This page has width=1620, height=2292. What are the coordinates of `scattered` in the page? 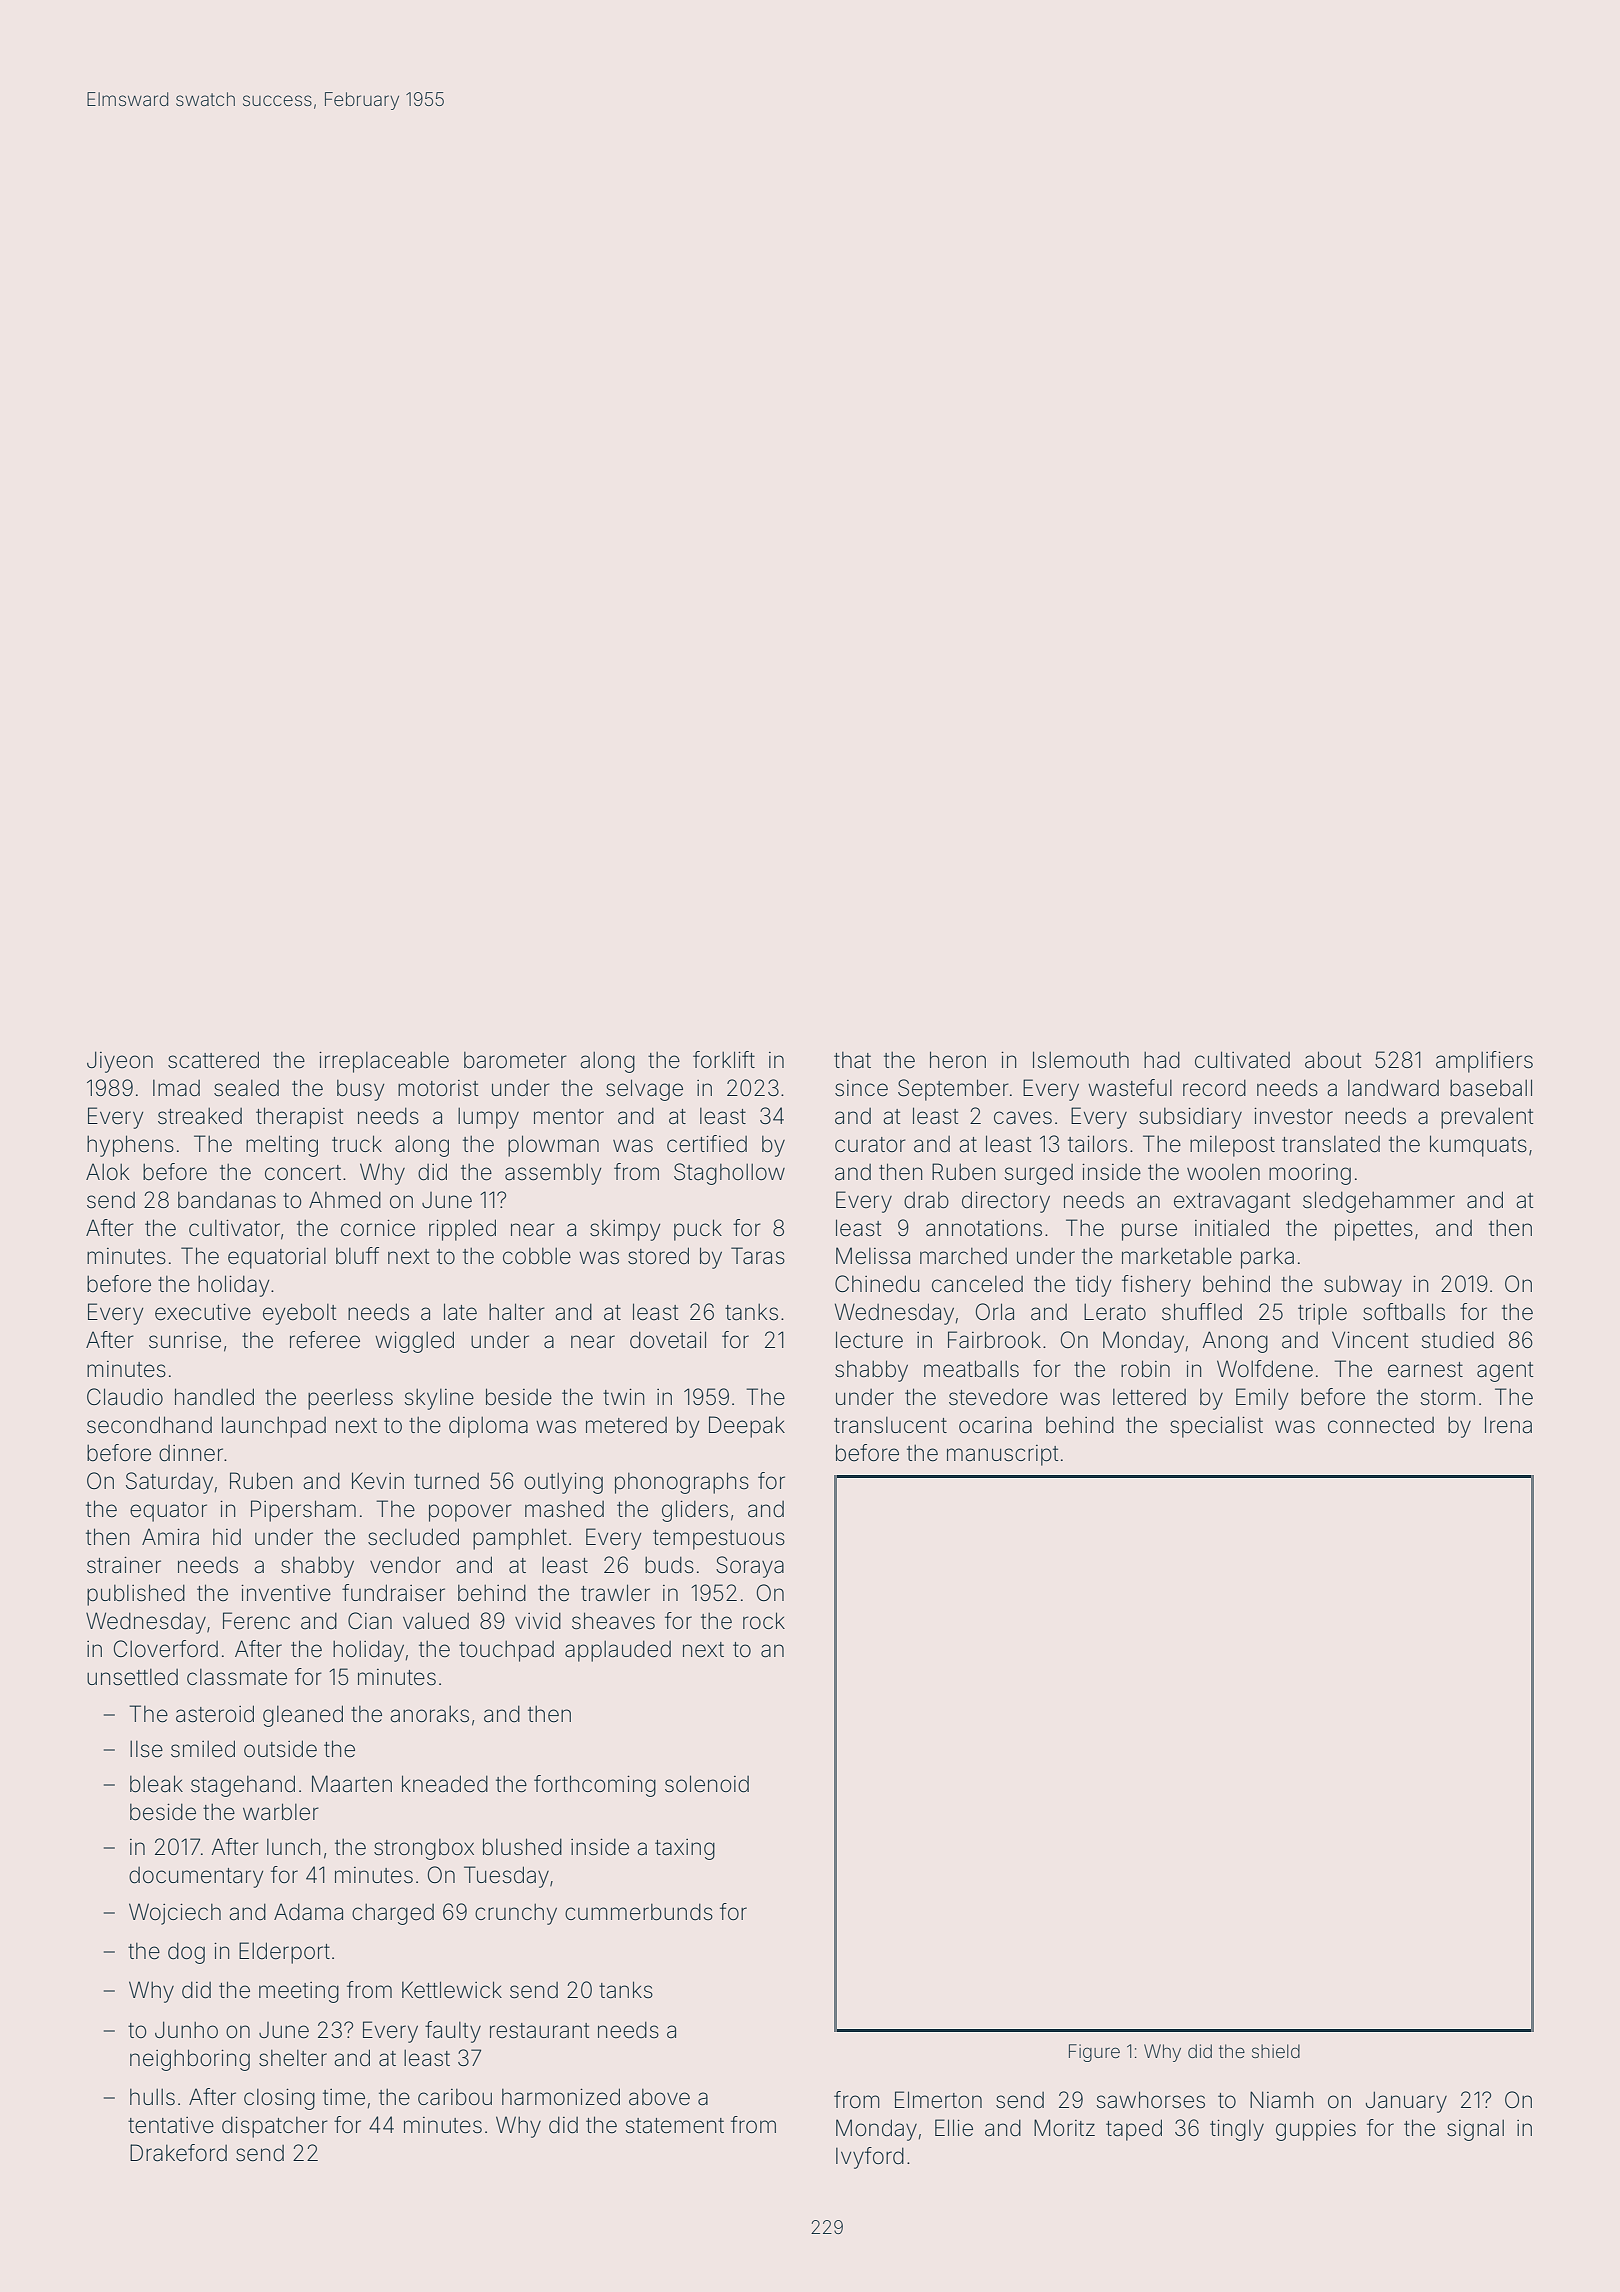 It's located at (213, 1060).
